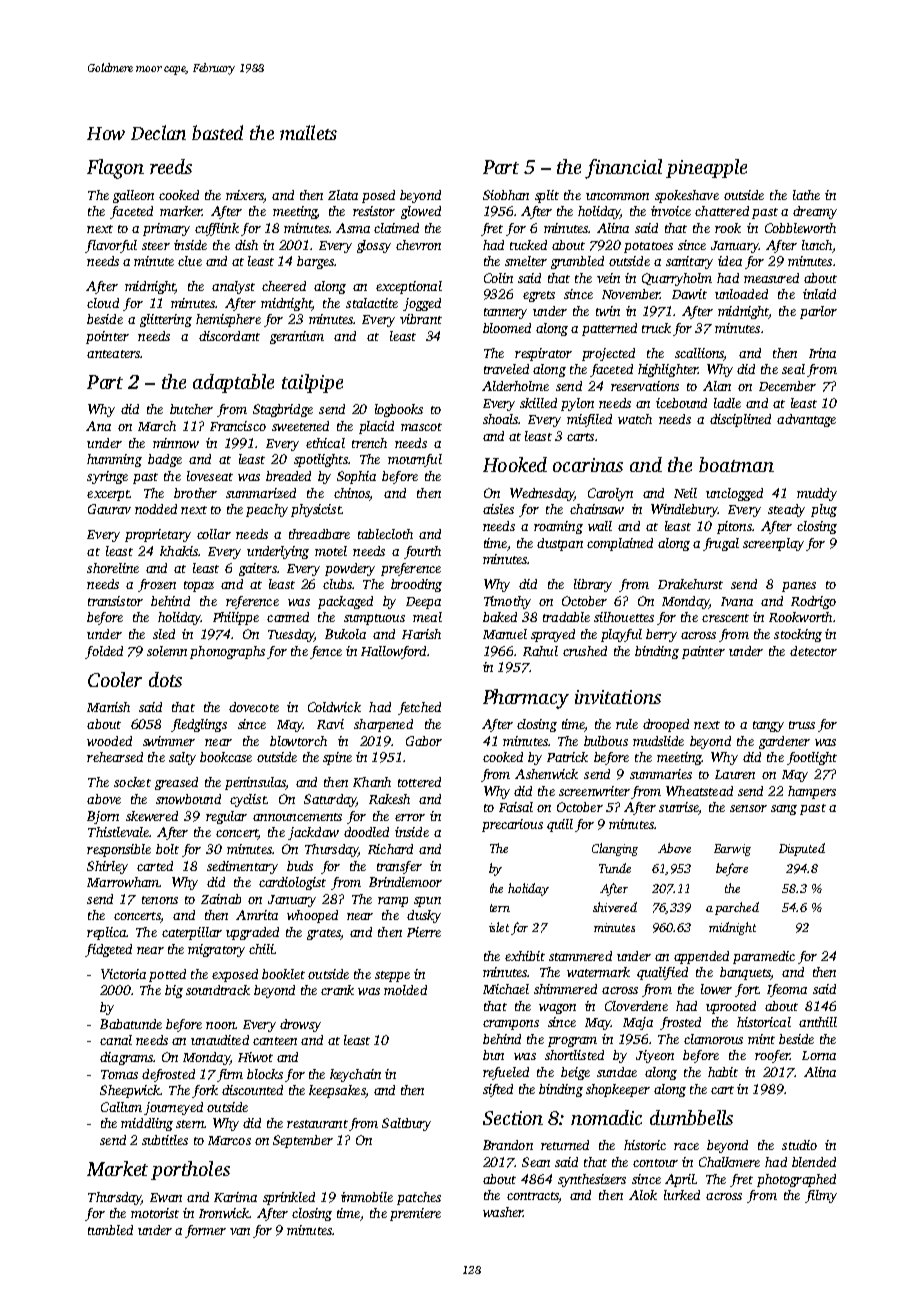 The image size is (924, 1308). I want to click on mournful, so click(415, 460).
